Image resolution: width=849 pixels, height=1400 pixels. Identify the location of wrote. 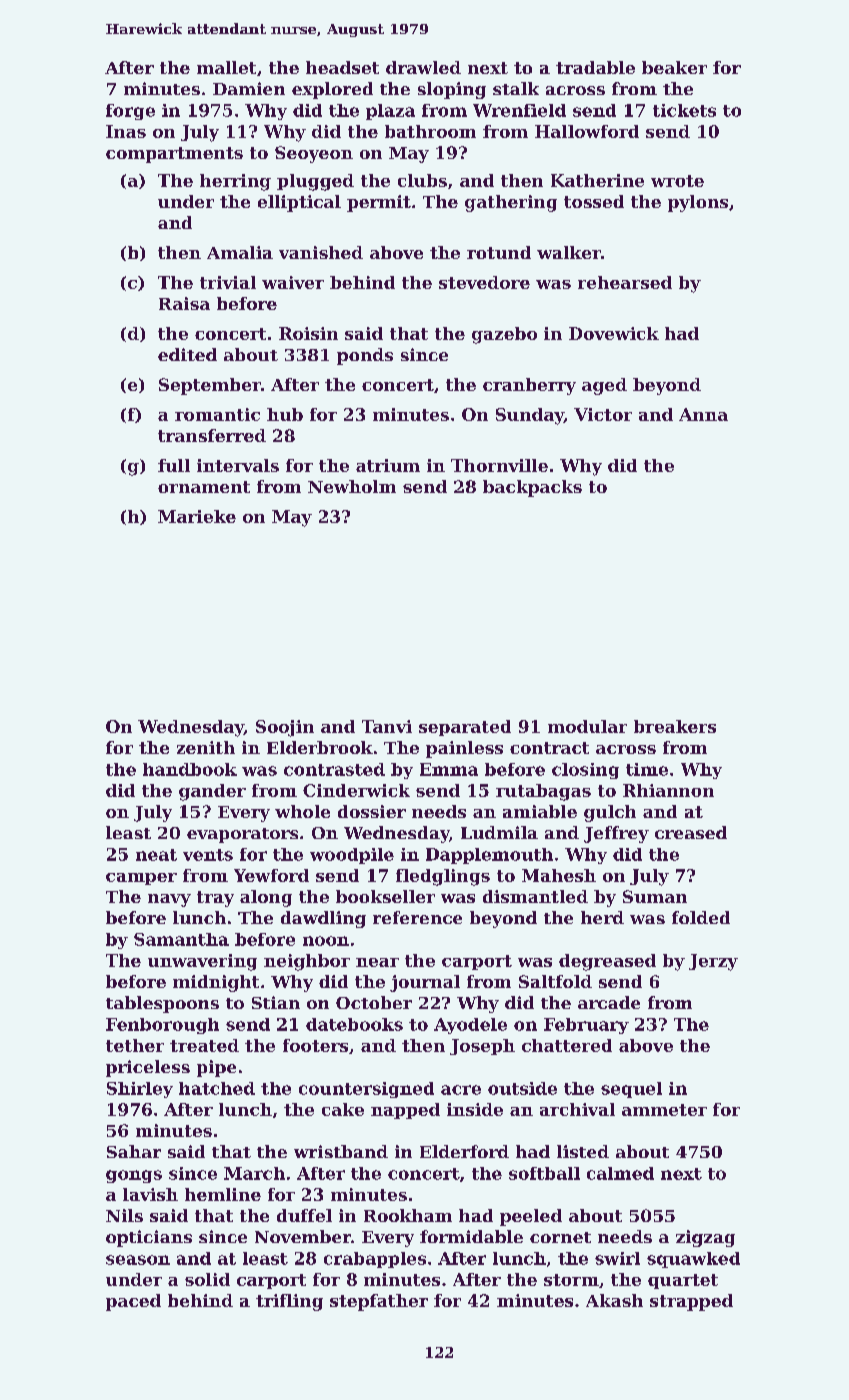
(677, 181).
